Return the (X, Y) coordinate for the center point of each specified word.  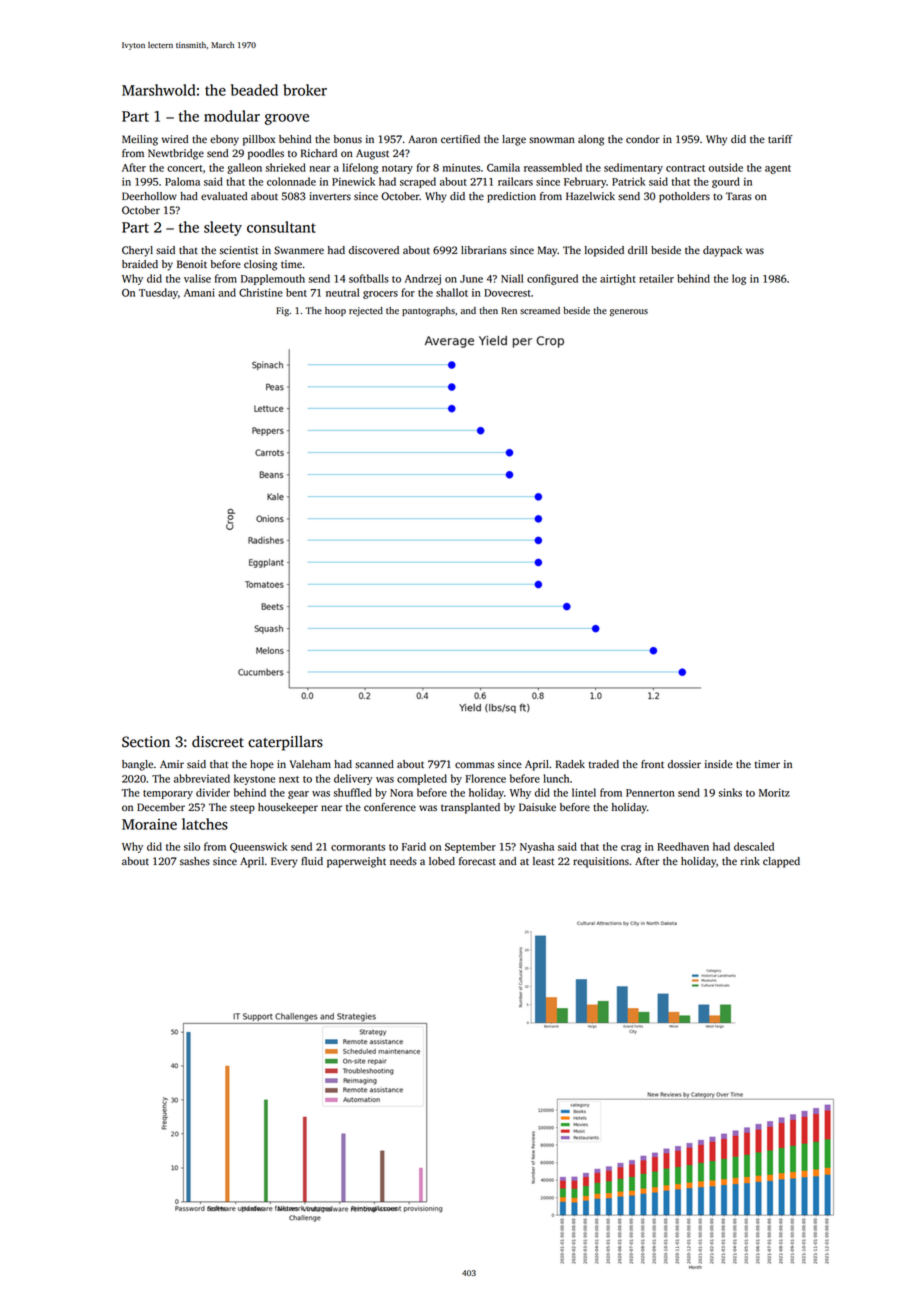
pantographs (428, 312)
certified (460, 139)
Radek (570, 764)
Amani (199, 292)
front (652, 764)
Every (284, 862)
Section (146, 742)
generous (629, 313)
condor (643, 139)
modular (232, 116)
